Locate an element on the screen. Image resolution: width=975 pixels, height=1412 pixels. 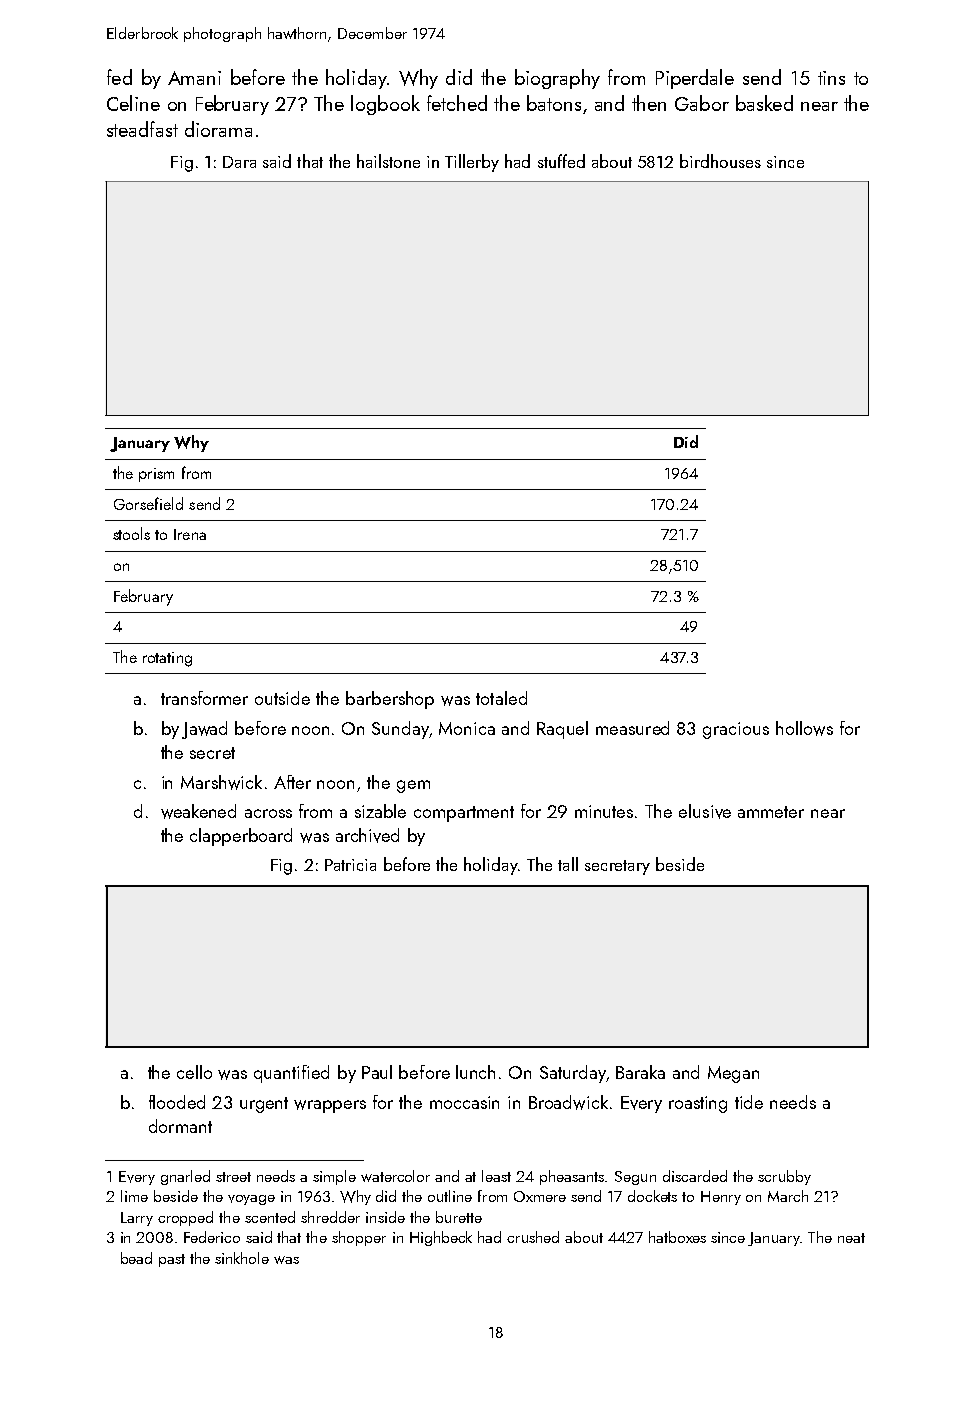
logbook is located at coordinates (385, 105).
